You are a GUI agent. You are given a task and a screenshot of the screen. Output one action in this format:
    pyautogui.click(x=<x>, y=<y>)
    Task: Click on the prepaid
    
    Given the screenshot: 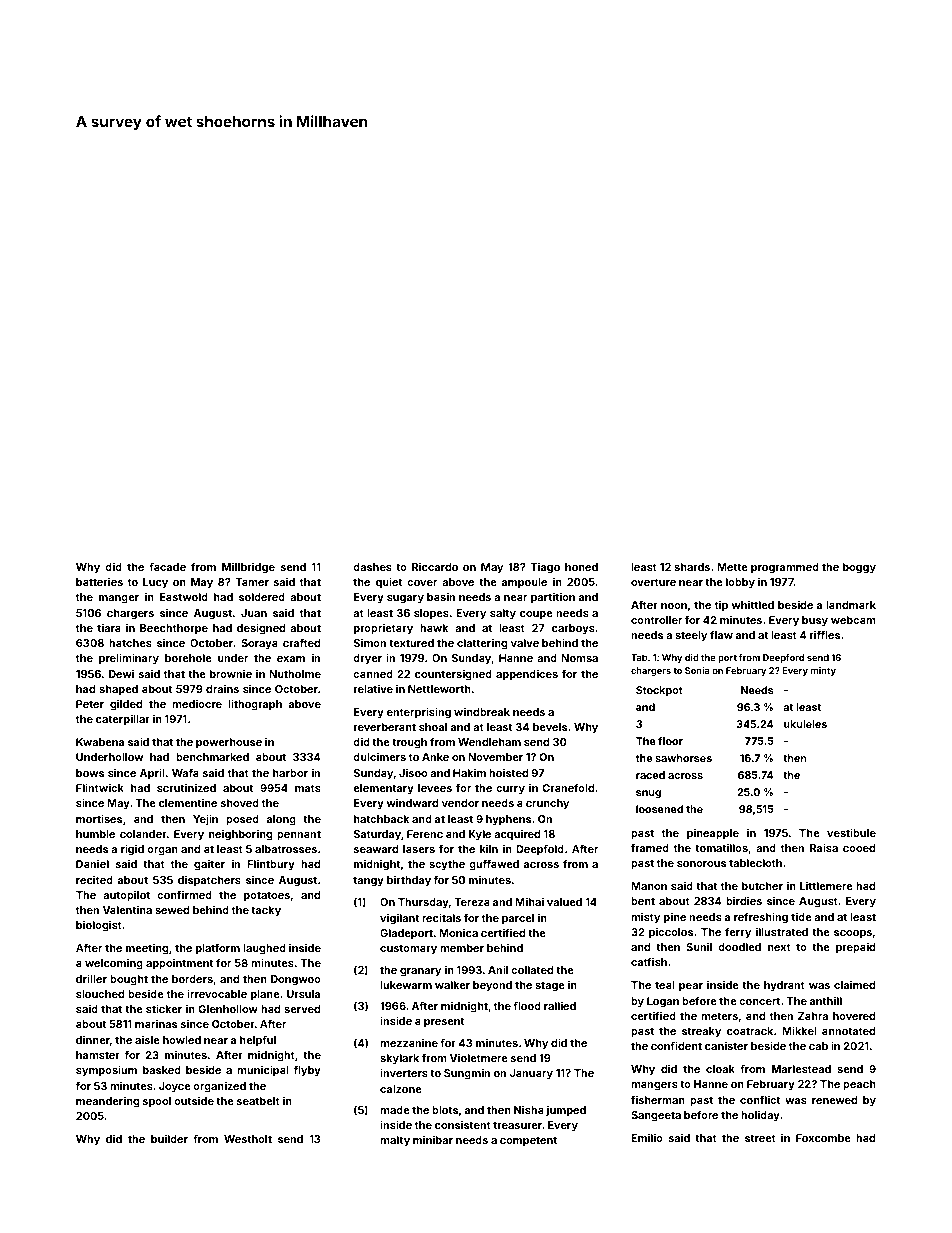 What is the action you would take?
    pyautogui.click(x=855, y=947)
